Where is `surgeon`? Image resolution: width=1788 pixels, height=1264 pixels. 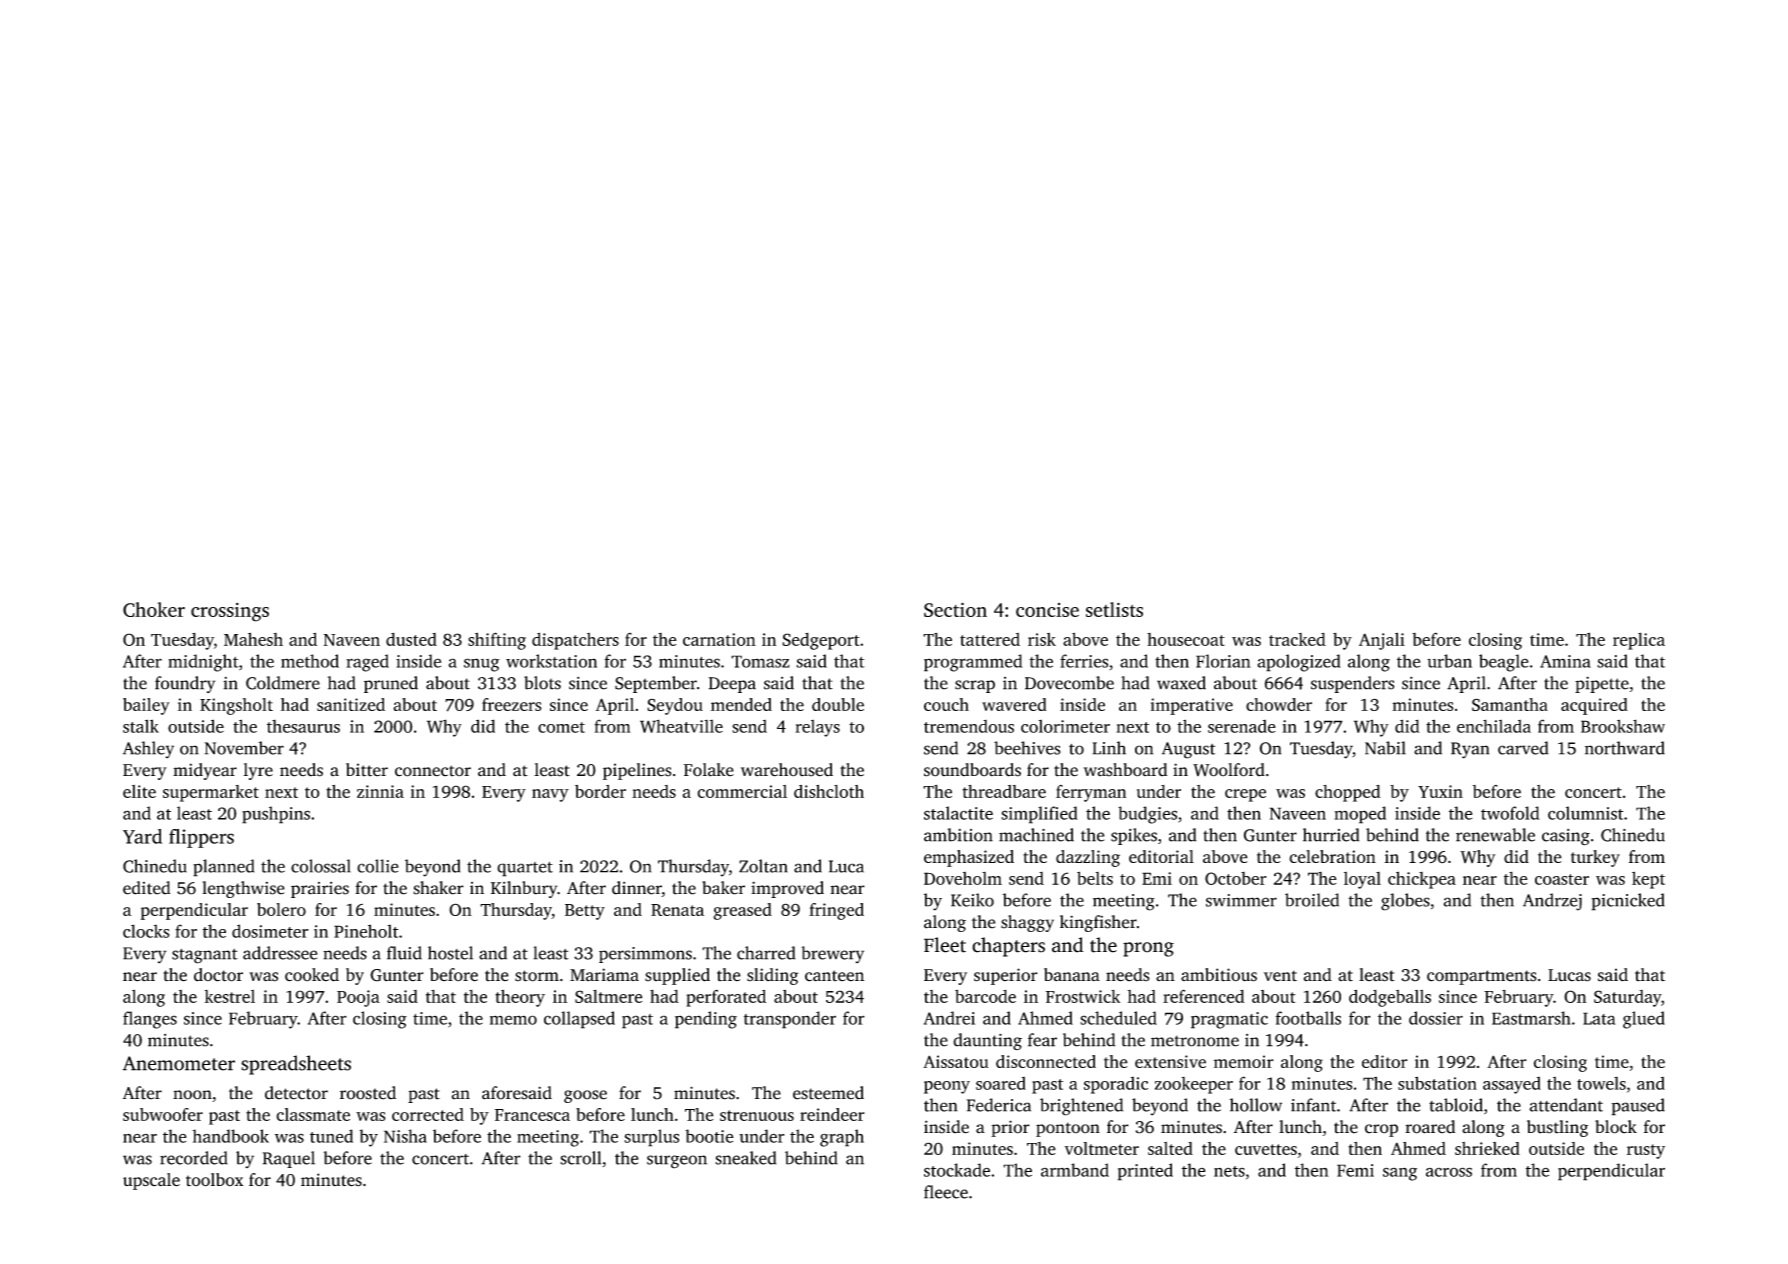 surgeon is located at coordinates (677, 1162).
